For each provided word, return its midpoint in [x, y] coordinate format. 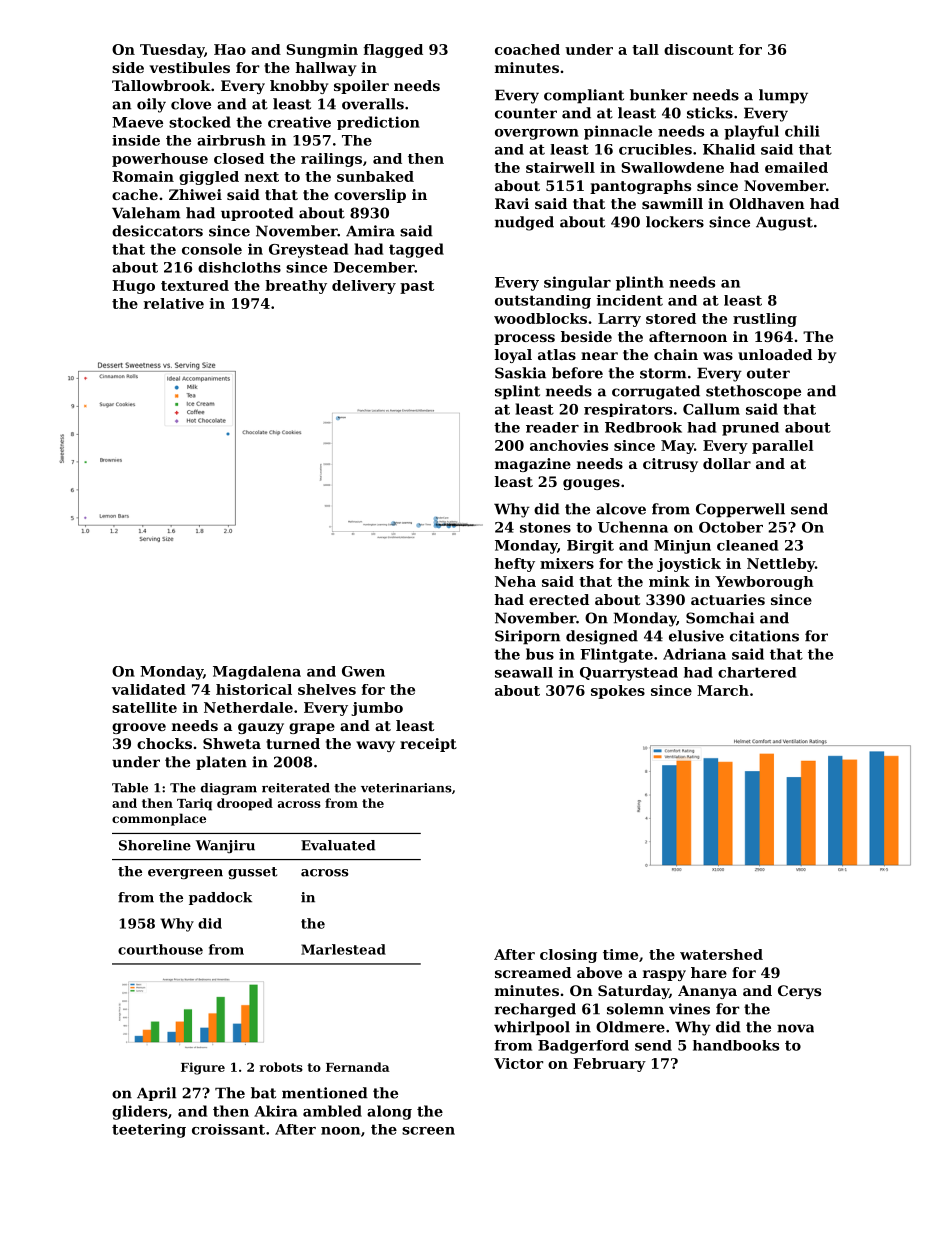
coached [527, 49]
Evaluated [338, 845]
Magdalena [257, 673]
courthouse [160, 949]
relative [174, 303]
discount [699, 49]
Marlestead [343, 949]
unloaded [775, 354]
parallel [783, 447]
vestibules [190, 67]
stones [545, 527]
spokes [618, 692]
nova [795, 1028]
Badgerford [583, 1047]
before [577, 373]
